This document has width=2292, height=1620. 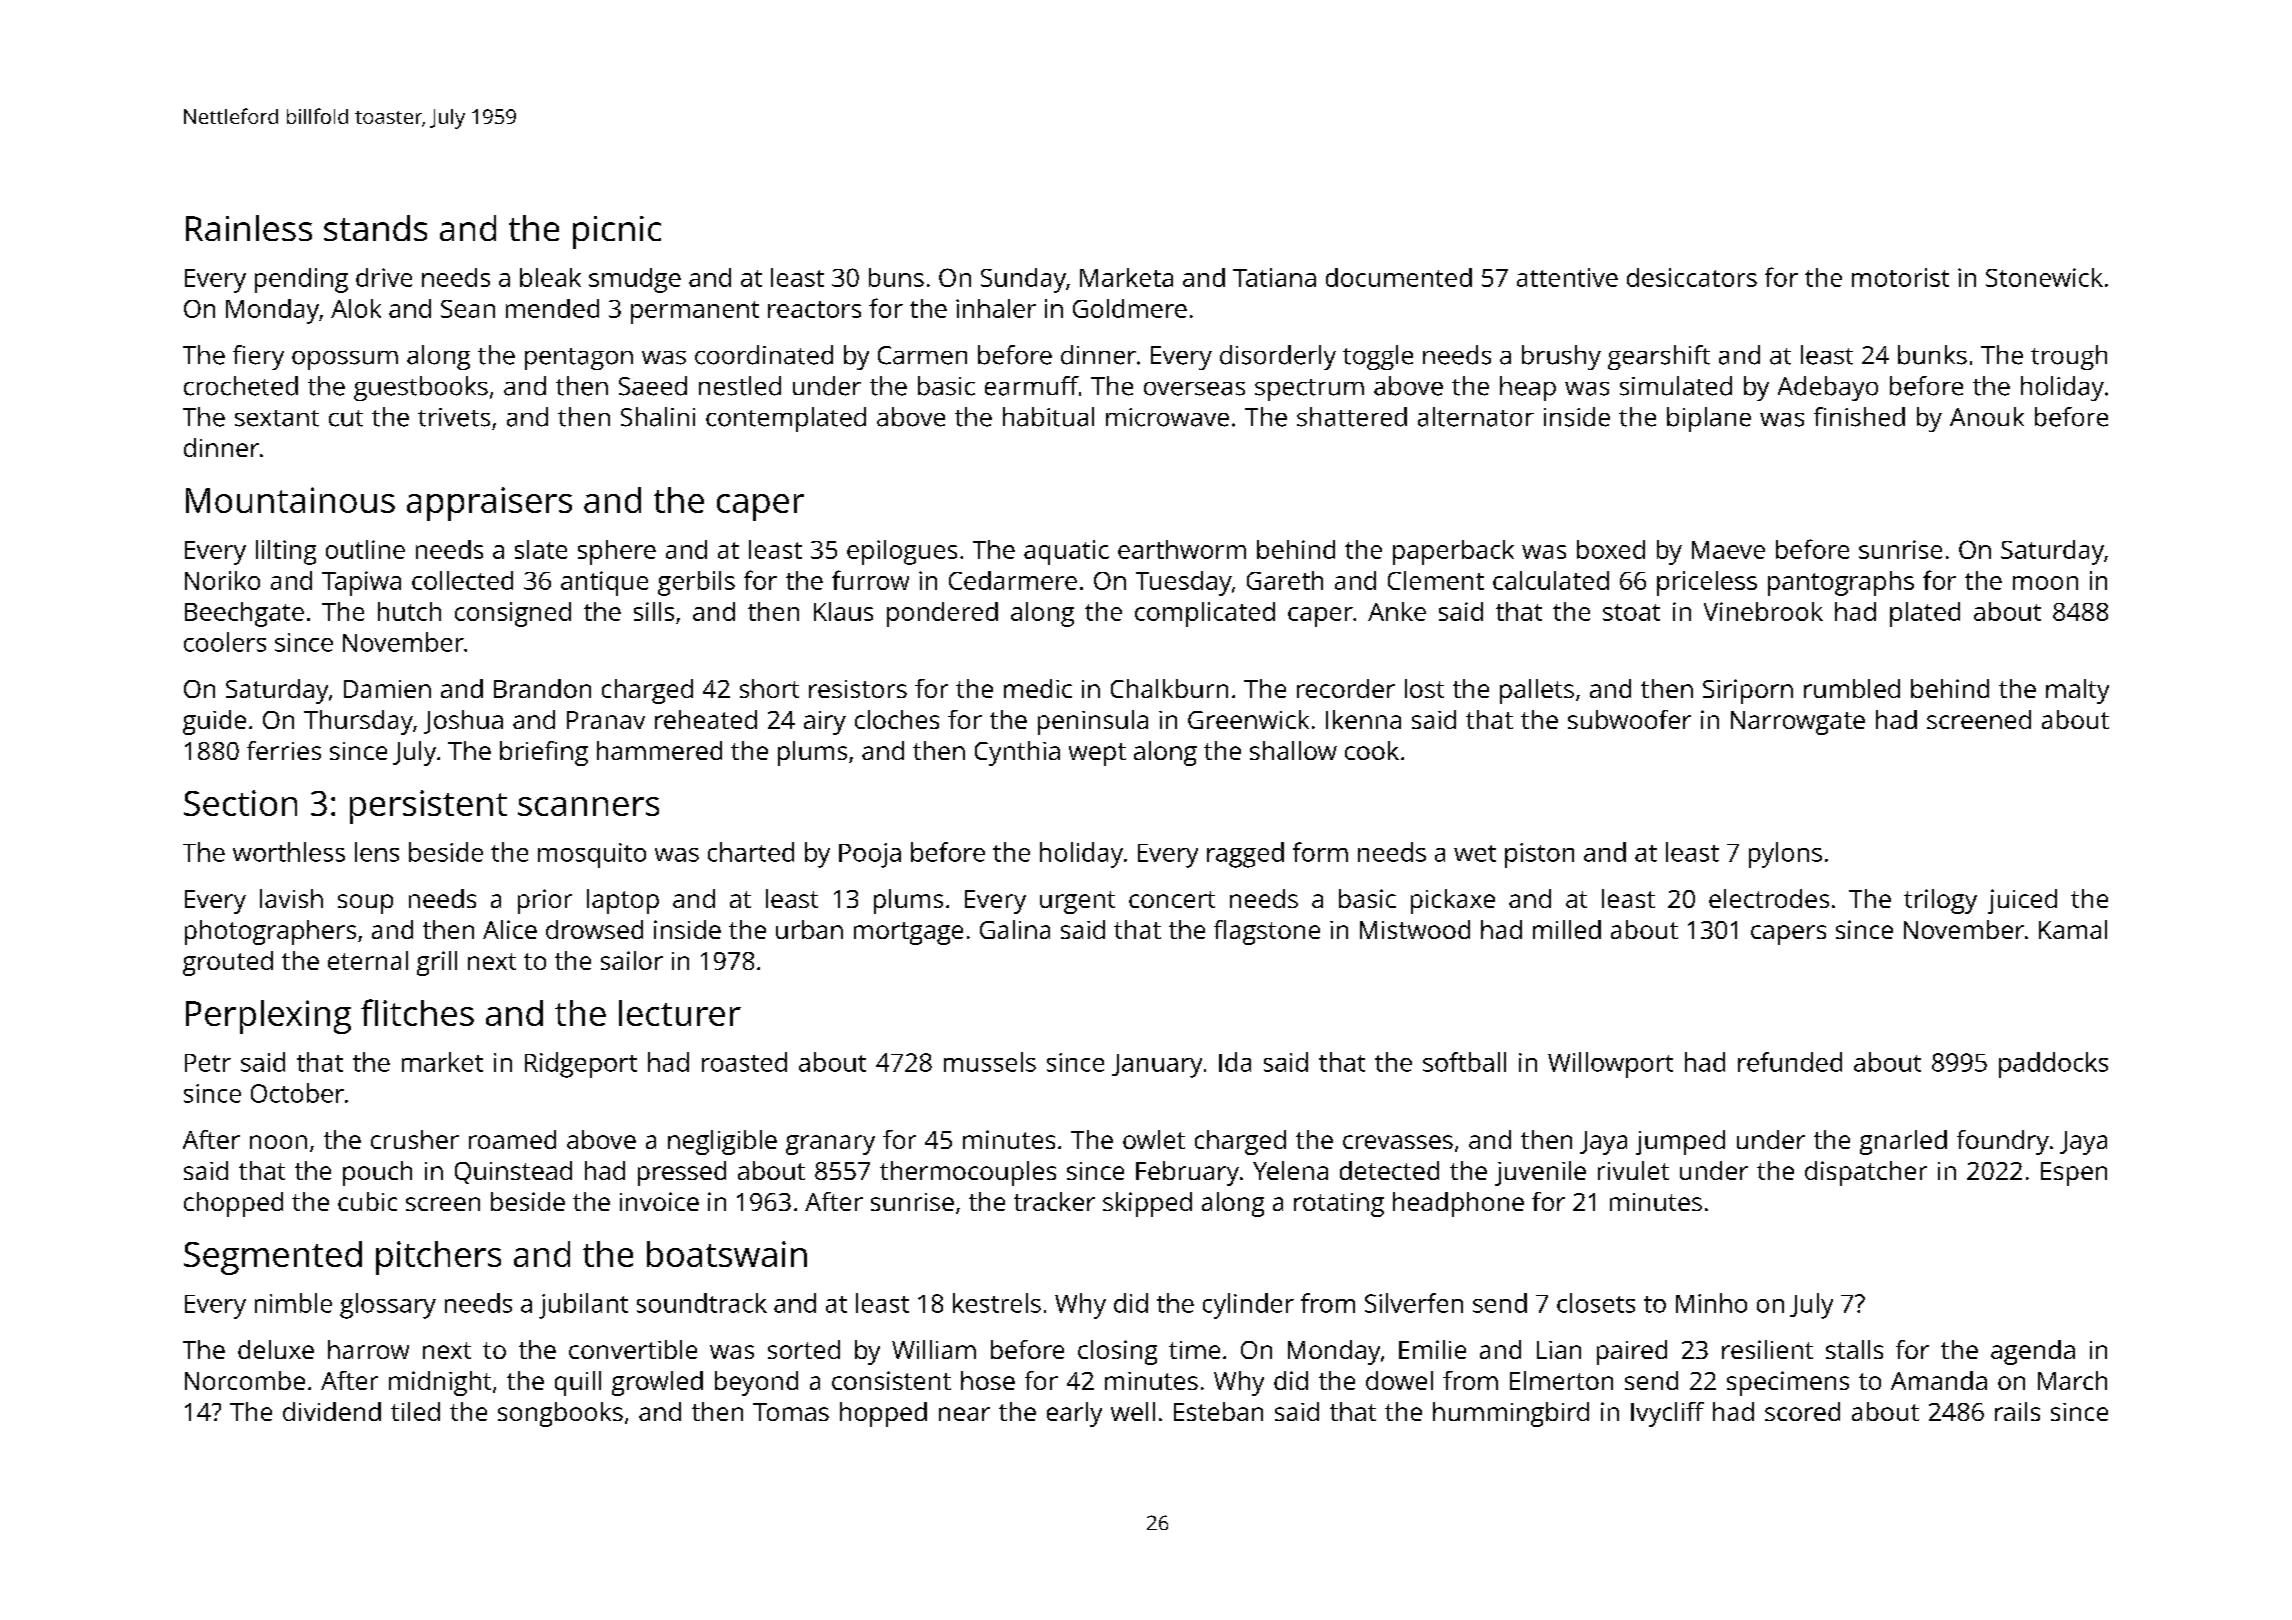 I want to click on reheated, so click(x=706, y=719).
